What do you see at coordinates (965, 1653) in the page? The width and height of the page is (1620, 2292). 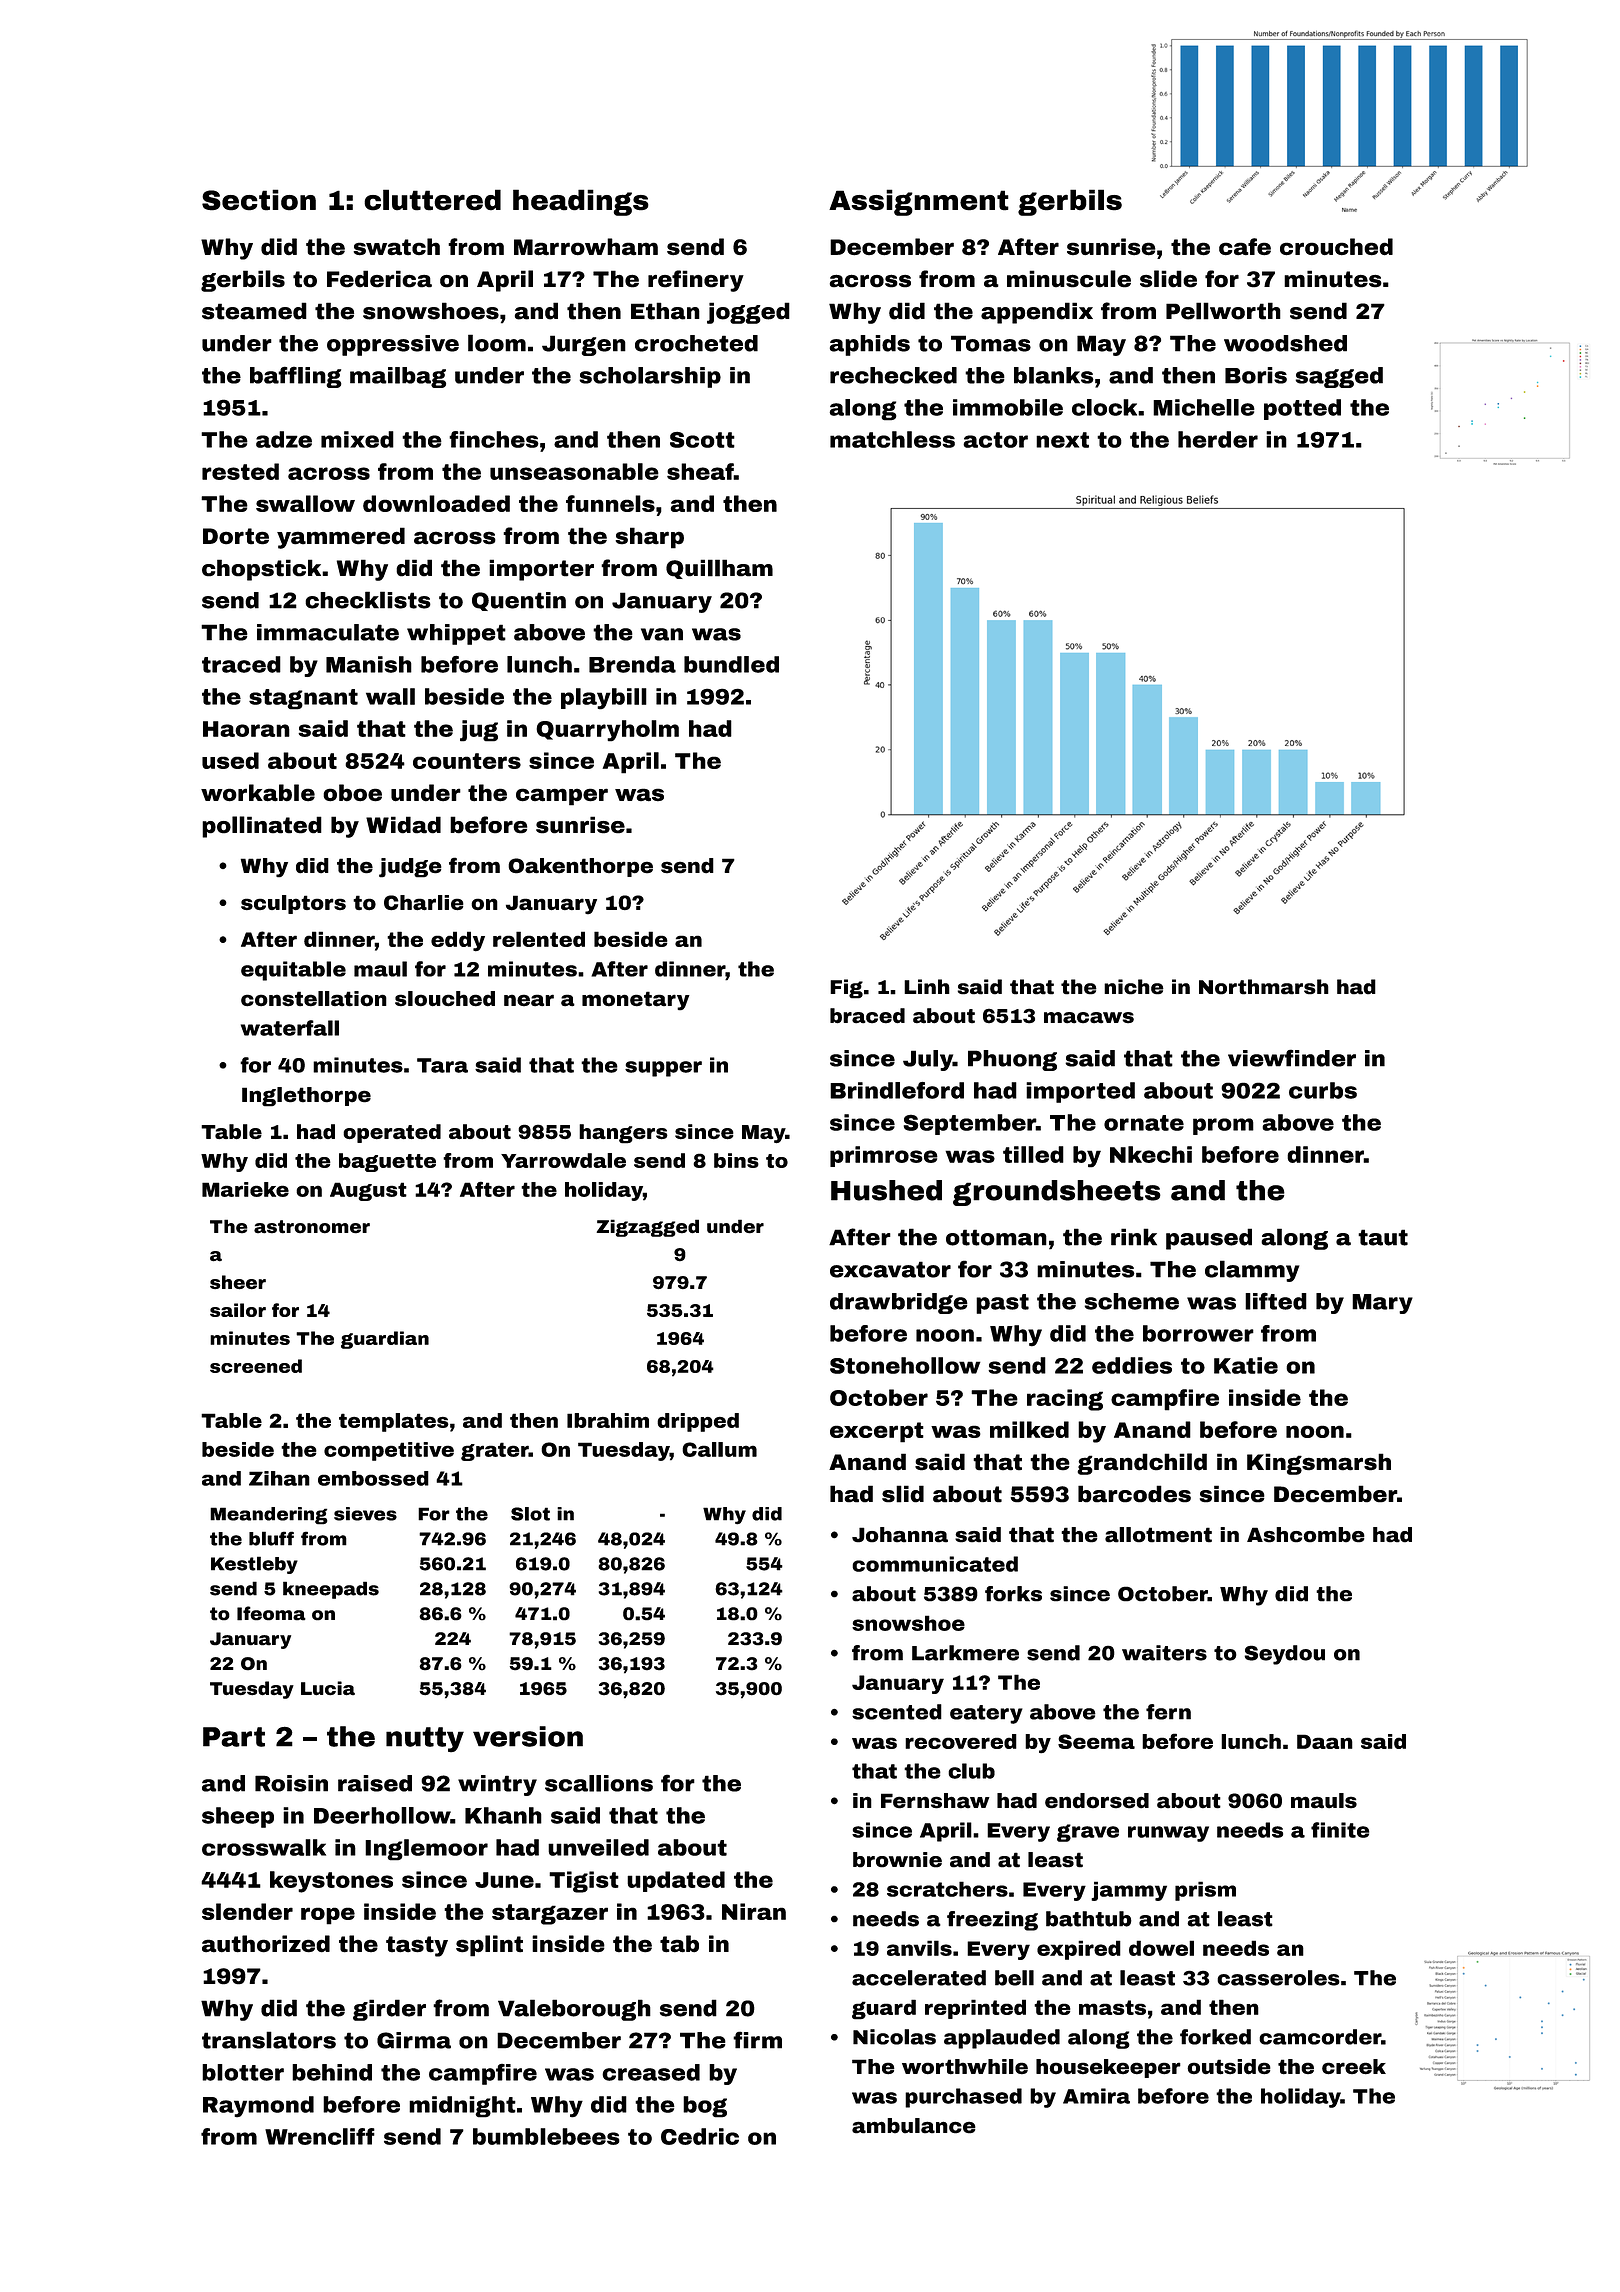 I see `Larkmere` at bounding box center [965, 1653].
